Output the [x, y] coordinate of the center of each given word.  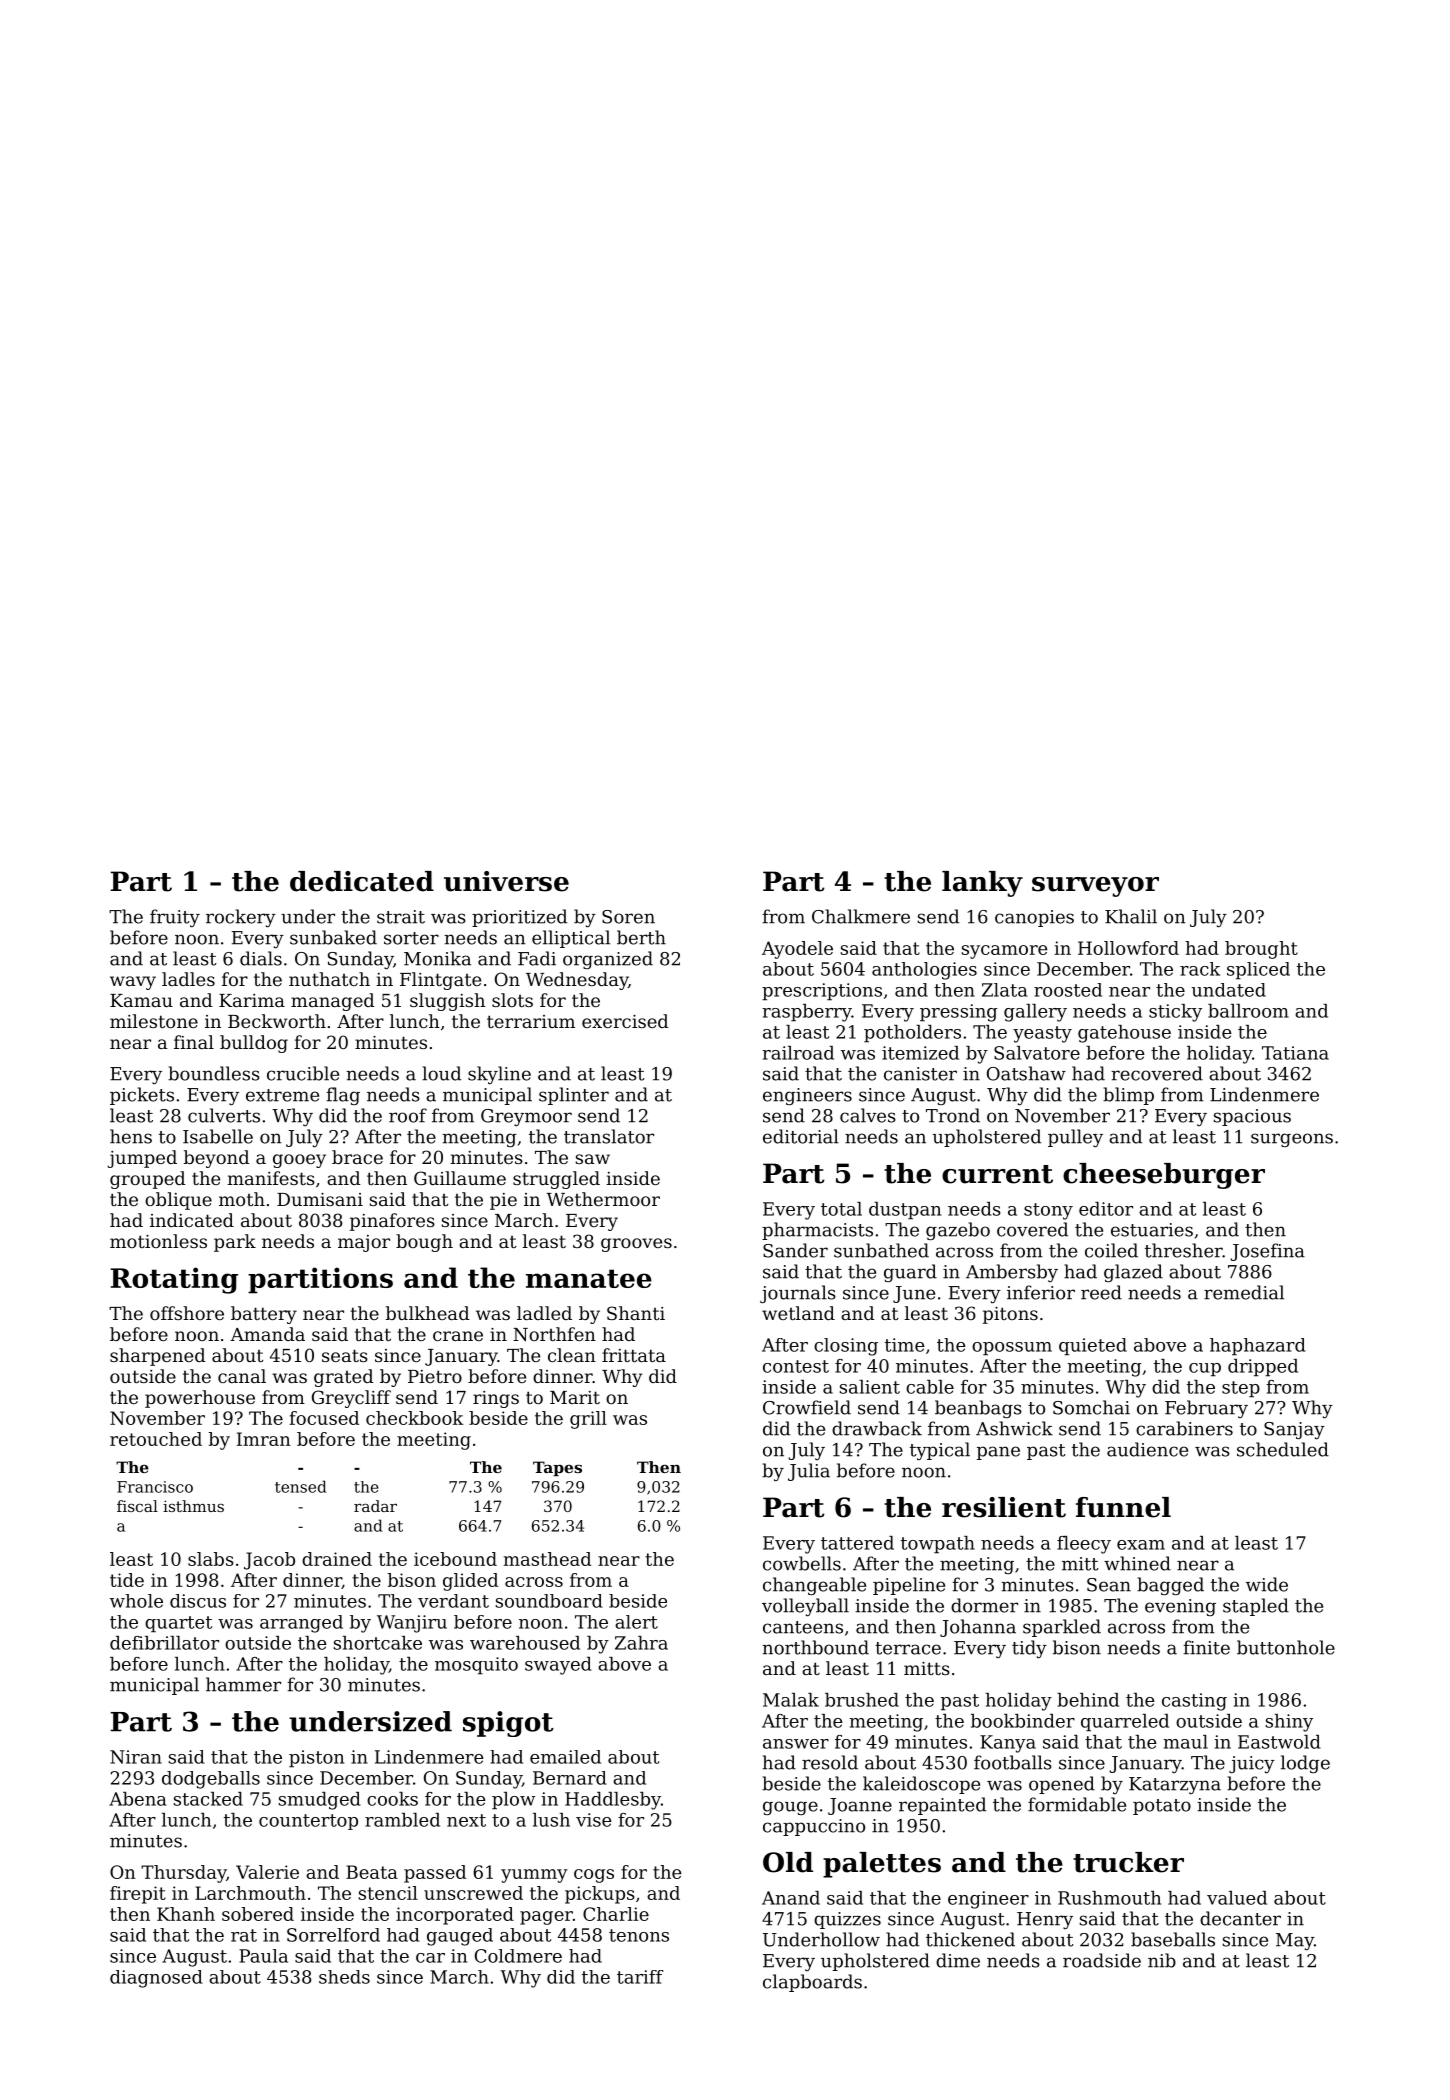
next [466, 1820]
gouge [790, 1808]
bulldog [254, 1044]
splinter [574, 1096]
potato [1162, 1807]
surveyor [1095, 887]
